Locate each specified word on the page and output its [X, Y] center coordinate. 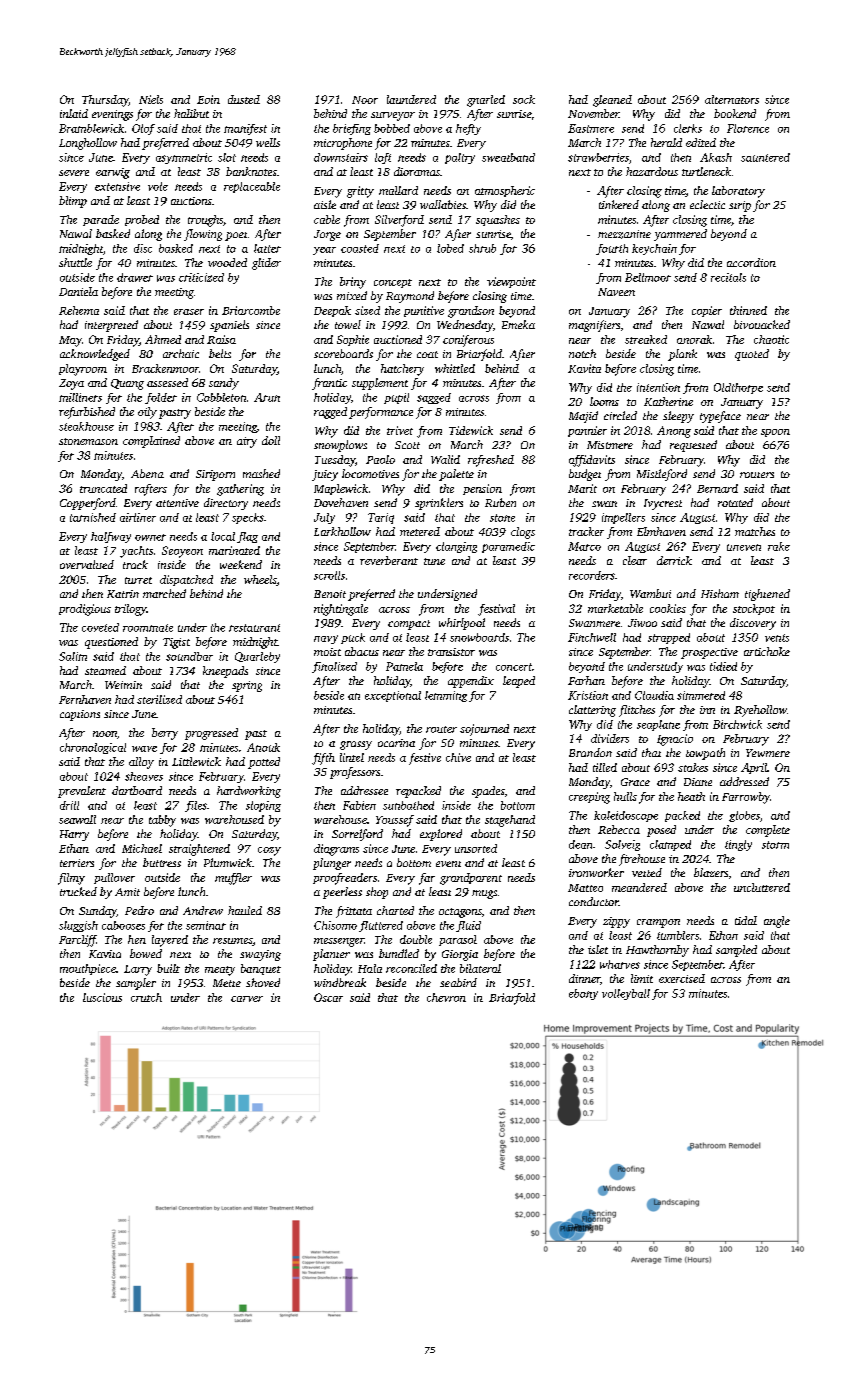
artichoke [767, 651]
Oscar [328, 997]
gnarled [486, 101]
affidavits [592, 461]
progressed [211, 734]
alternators [732, 99]
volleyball [626, 994]
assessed [167, 382]
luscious [102, 997]
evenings [112, 115]
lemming [446, 696]
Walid [445, 459]
